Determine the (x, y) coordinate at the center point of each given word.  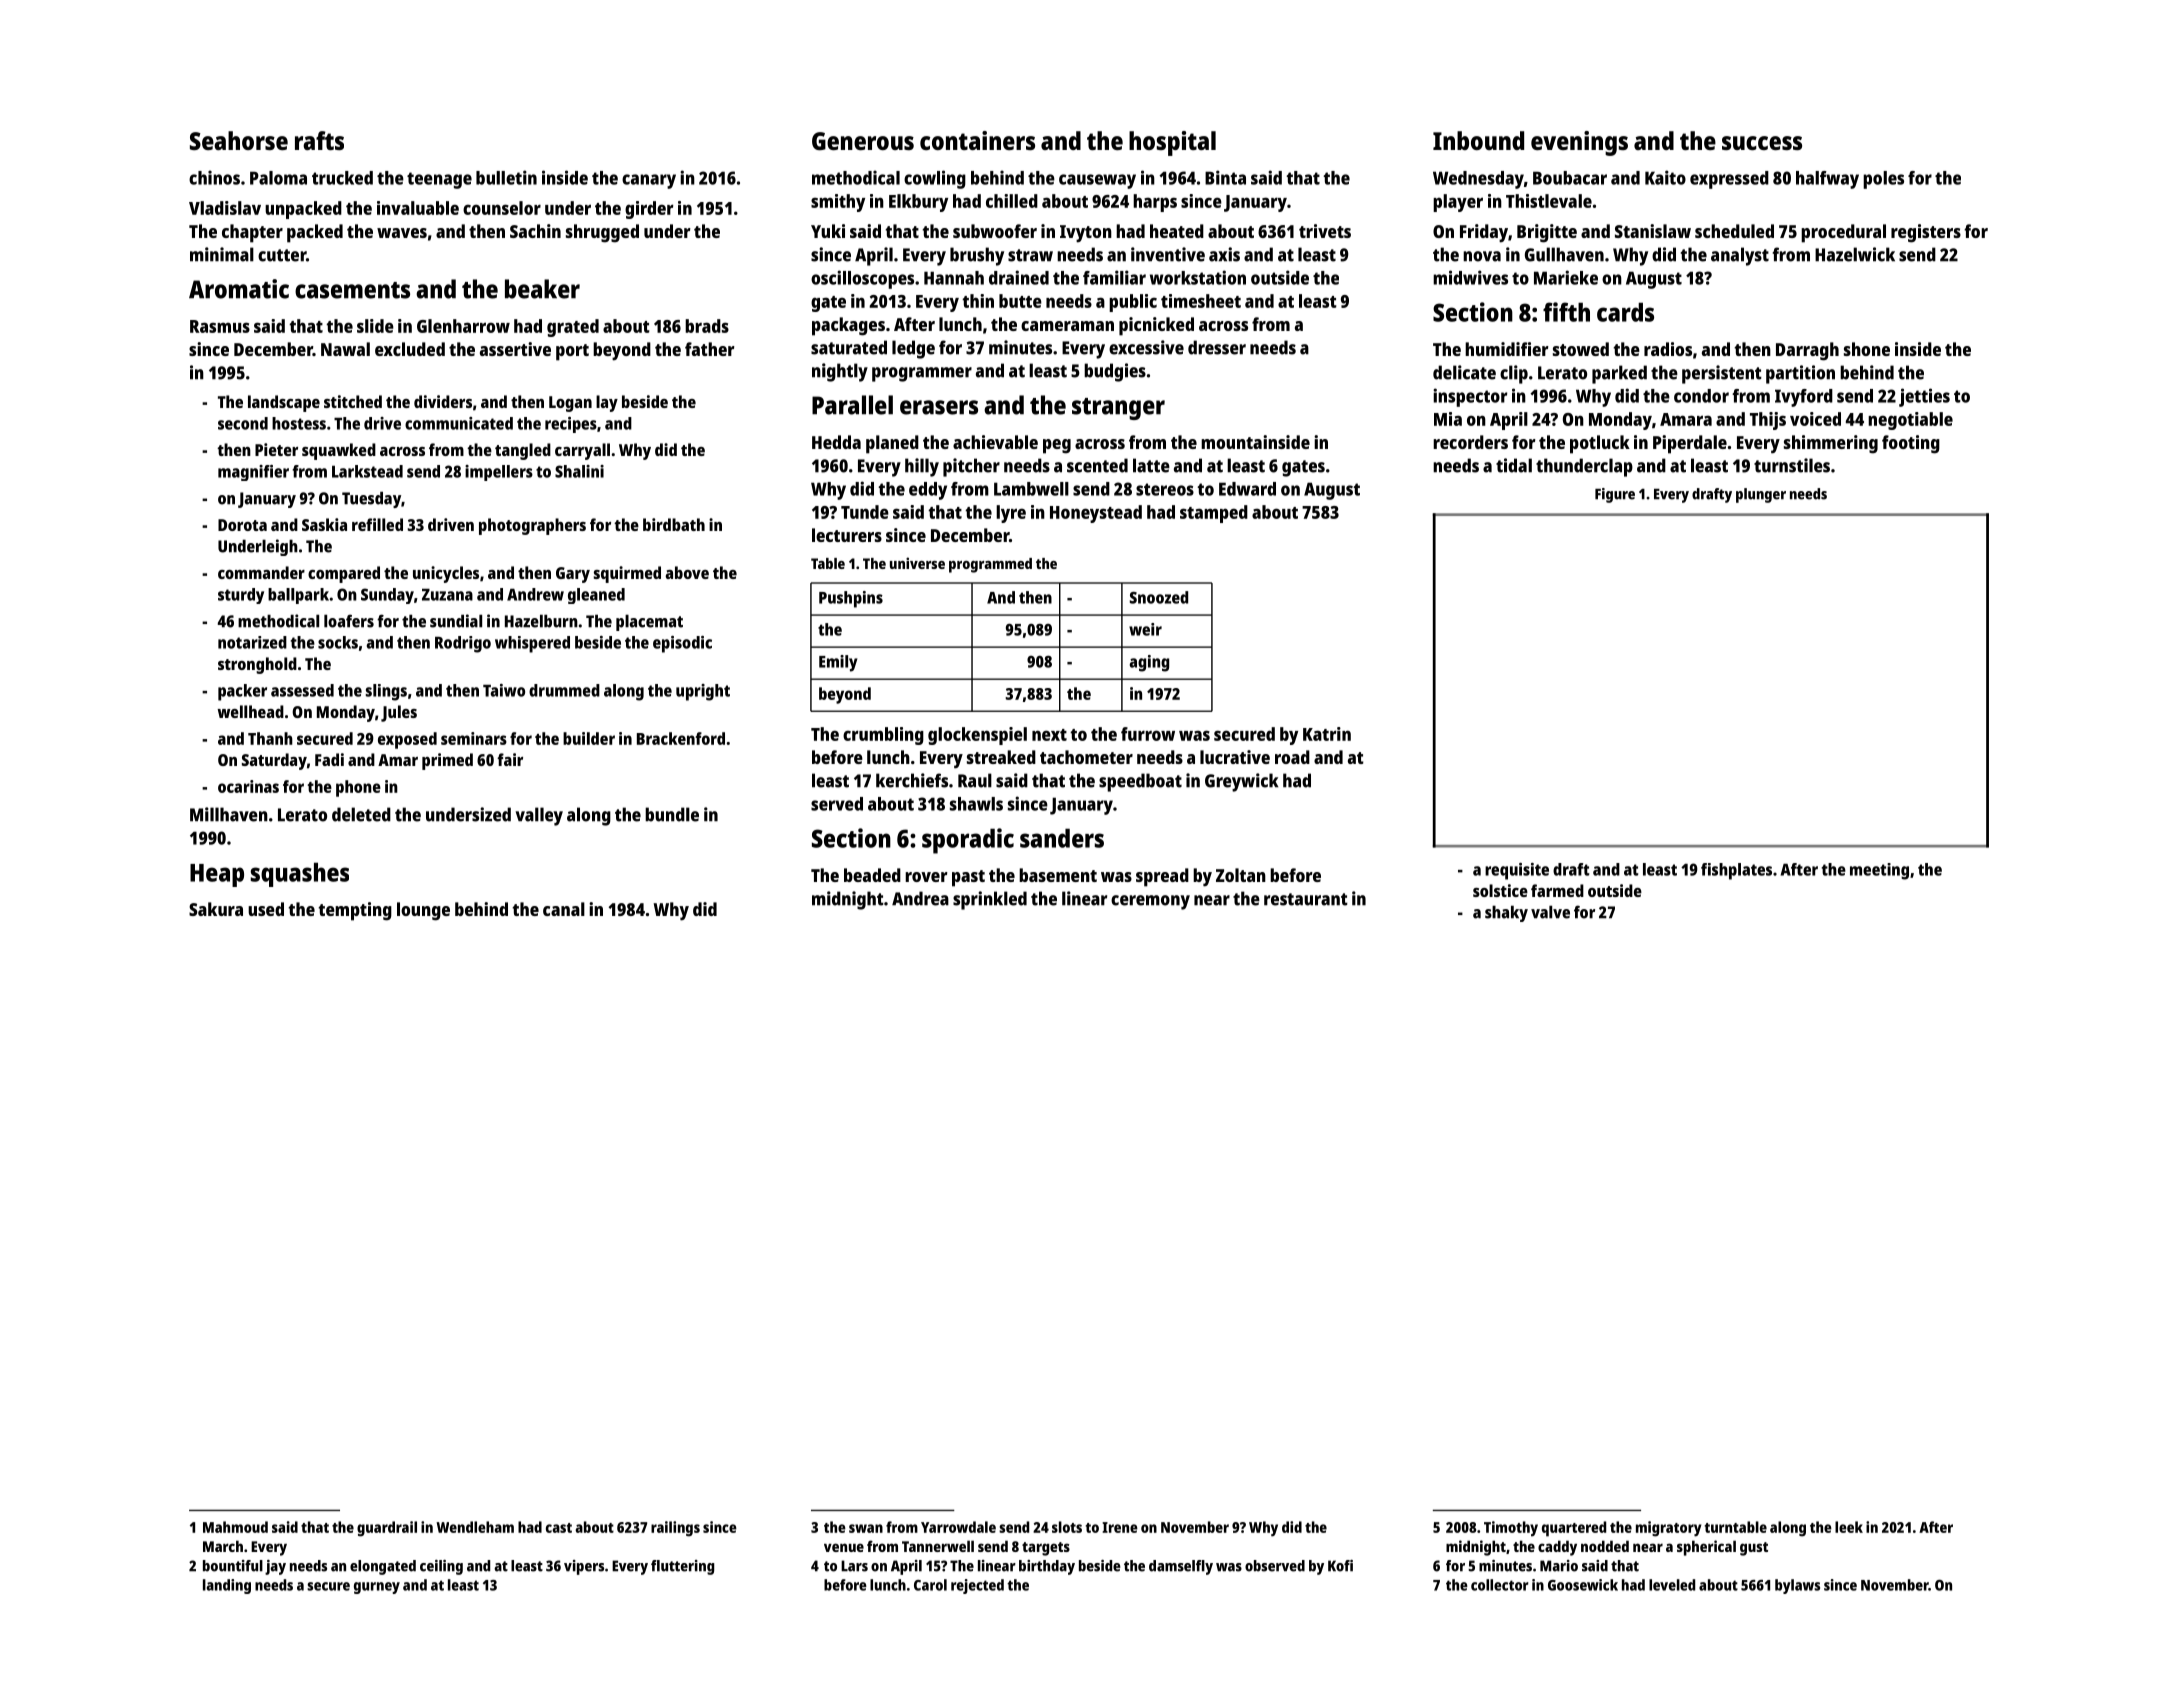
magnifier (253, 473)
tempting (355, 911)
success (1762, 143)
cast (559, 1528)
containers (977, 140)
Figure (1615, 495)
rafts (319, 140)
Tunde (865, 512)
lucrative (1235, 757)
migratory (1668, 1529)
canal (564, 909)
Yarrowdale (958, 1527)
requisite (1517, 871)
